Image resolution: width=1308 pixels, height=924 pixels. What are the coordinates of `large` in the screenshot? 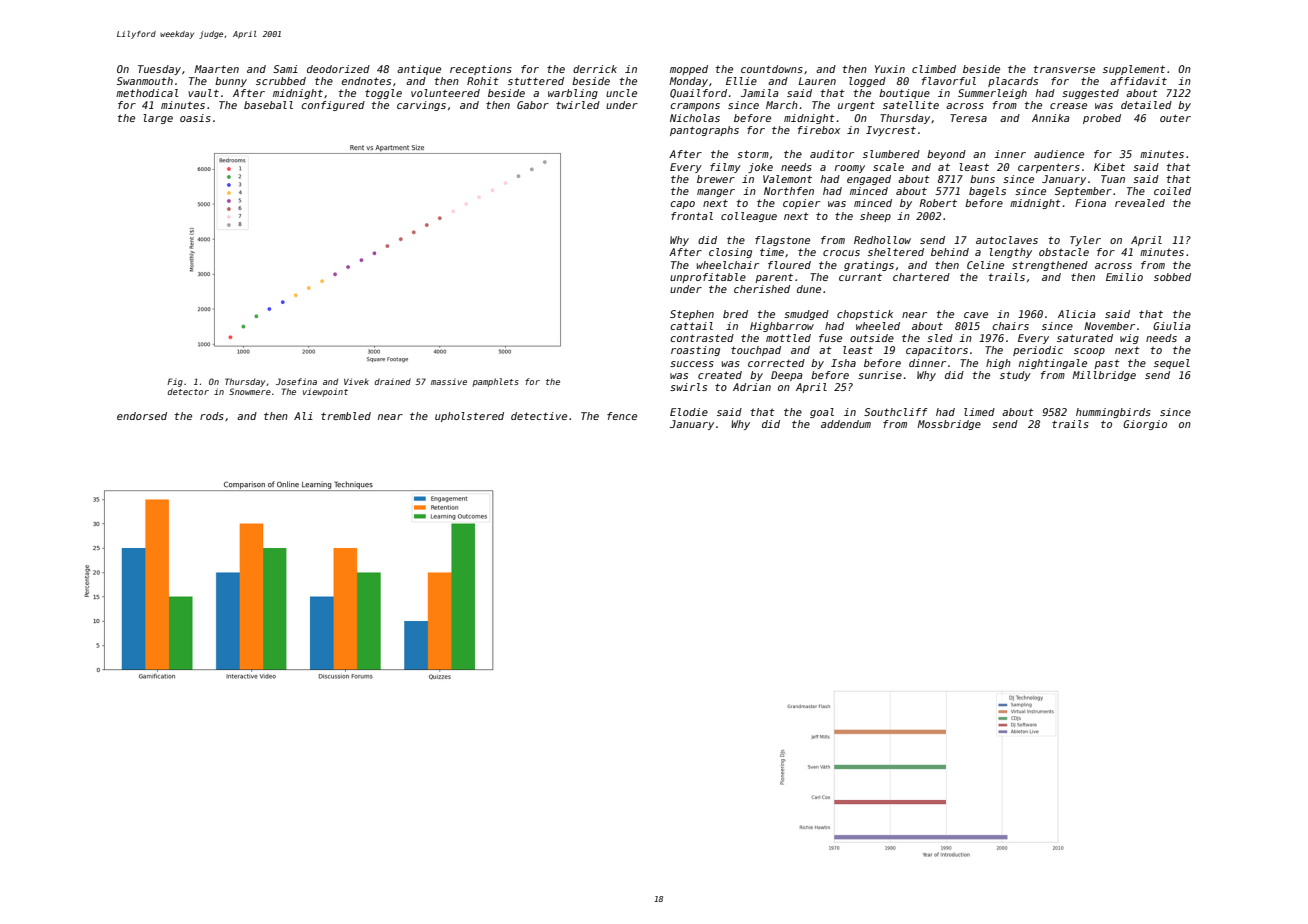 It's located at (158, 119).
